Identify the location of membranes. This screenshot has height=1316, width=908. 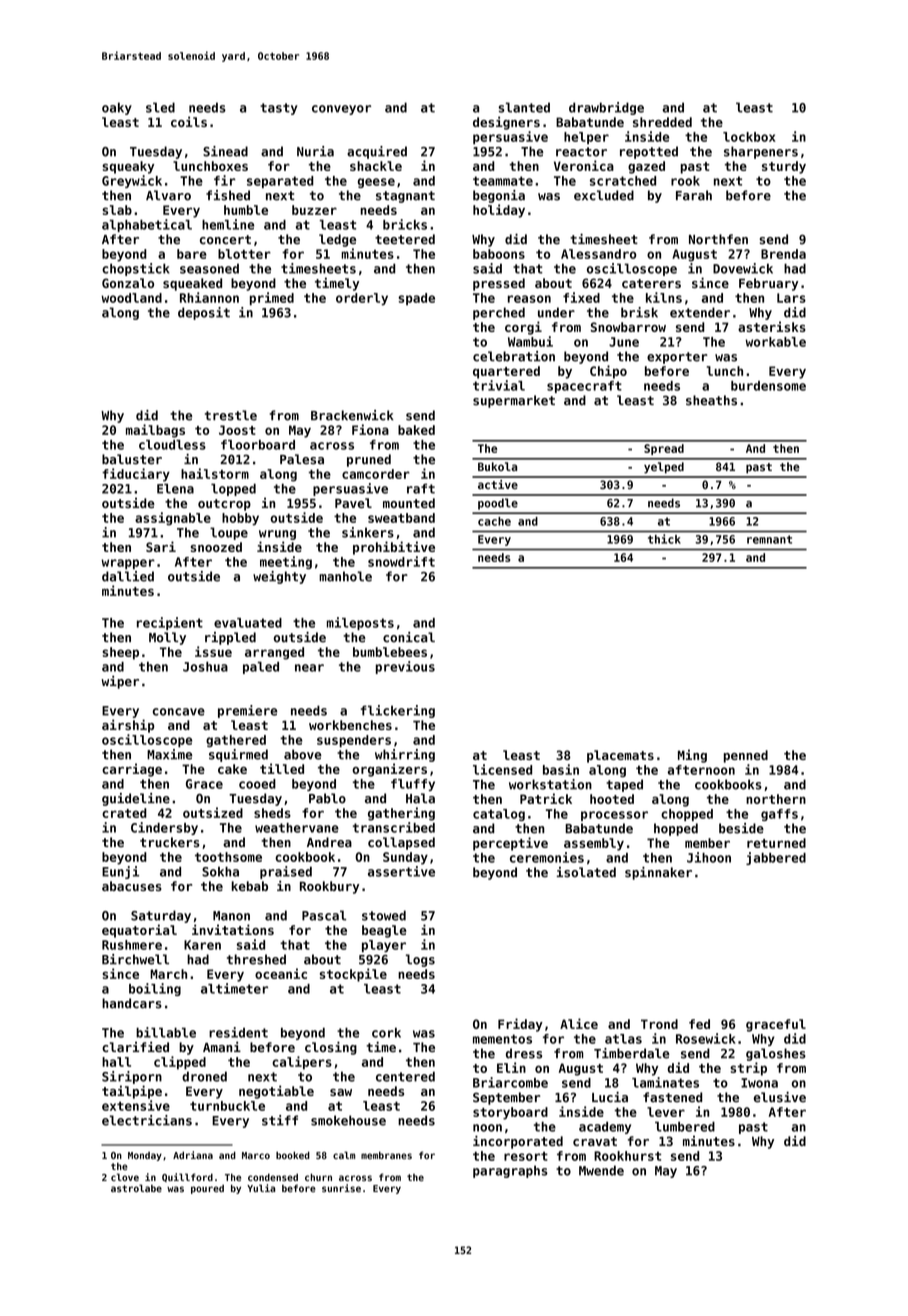
(386, 1155).
